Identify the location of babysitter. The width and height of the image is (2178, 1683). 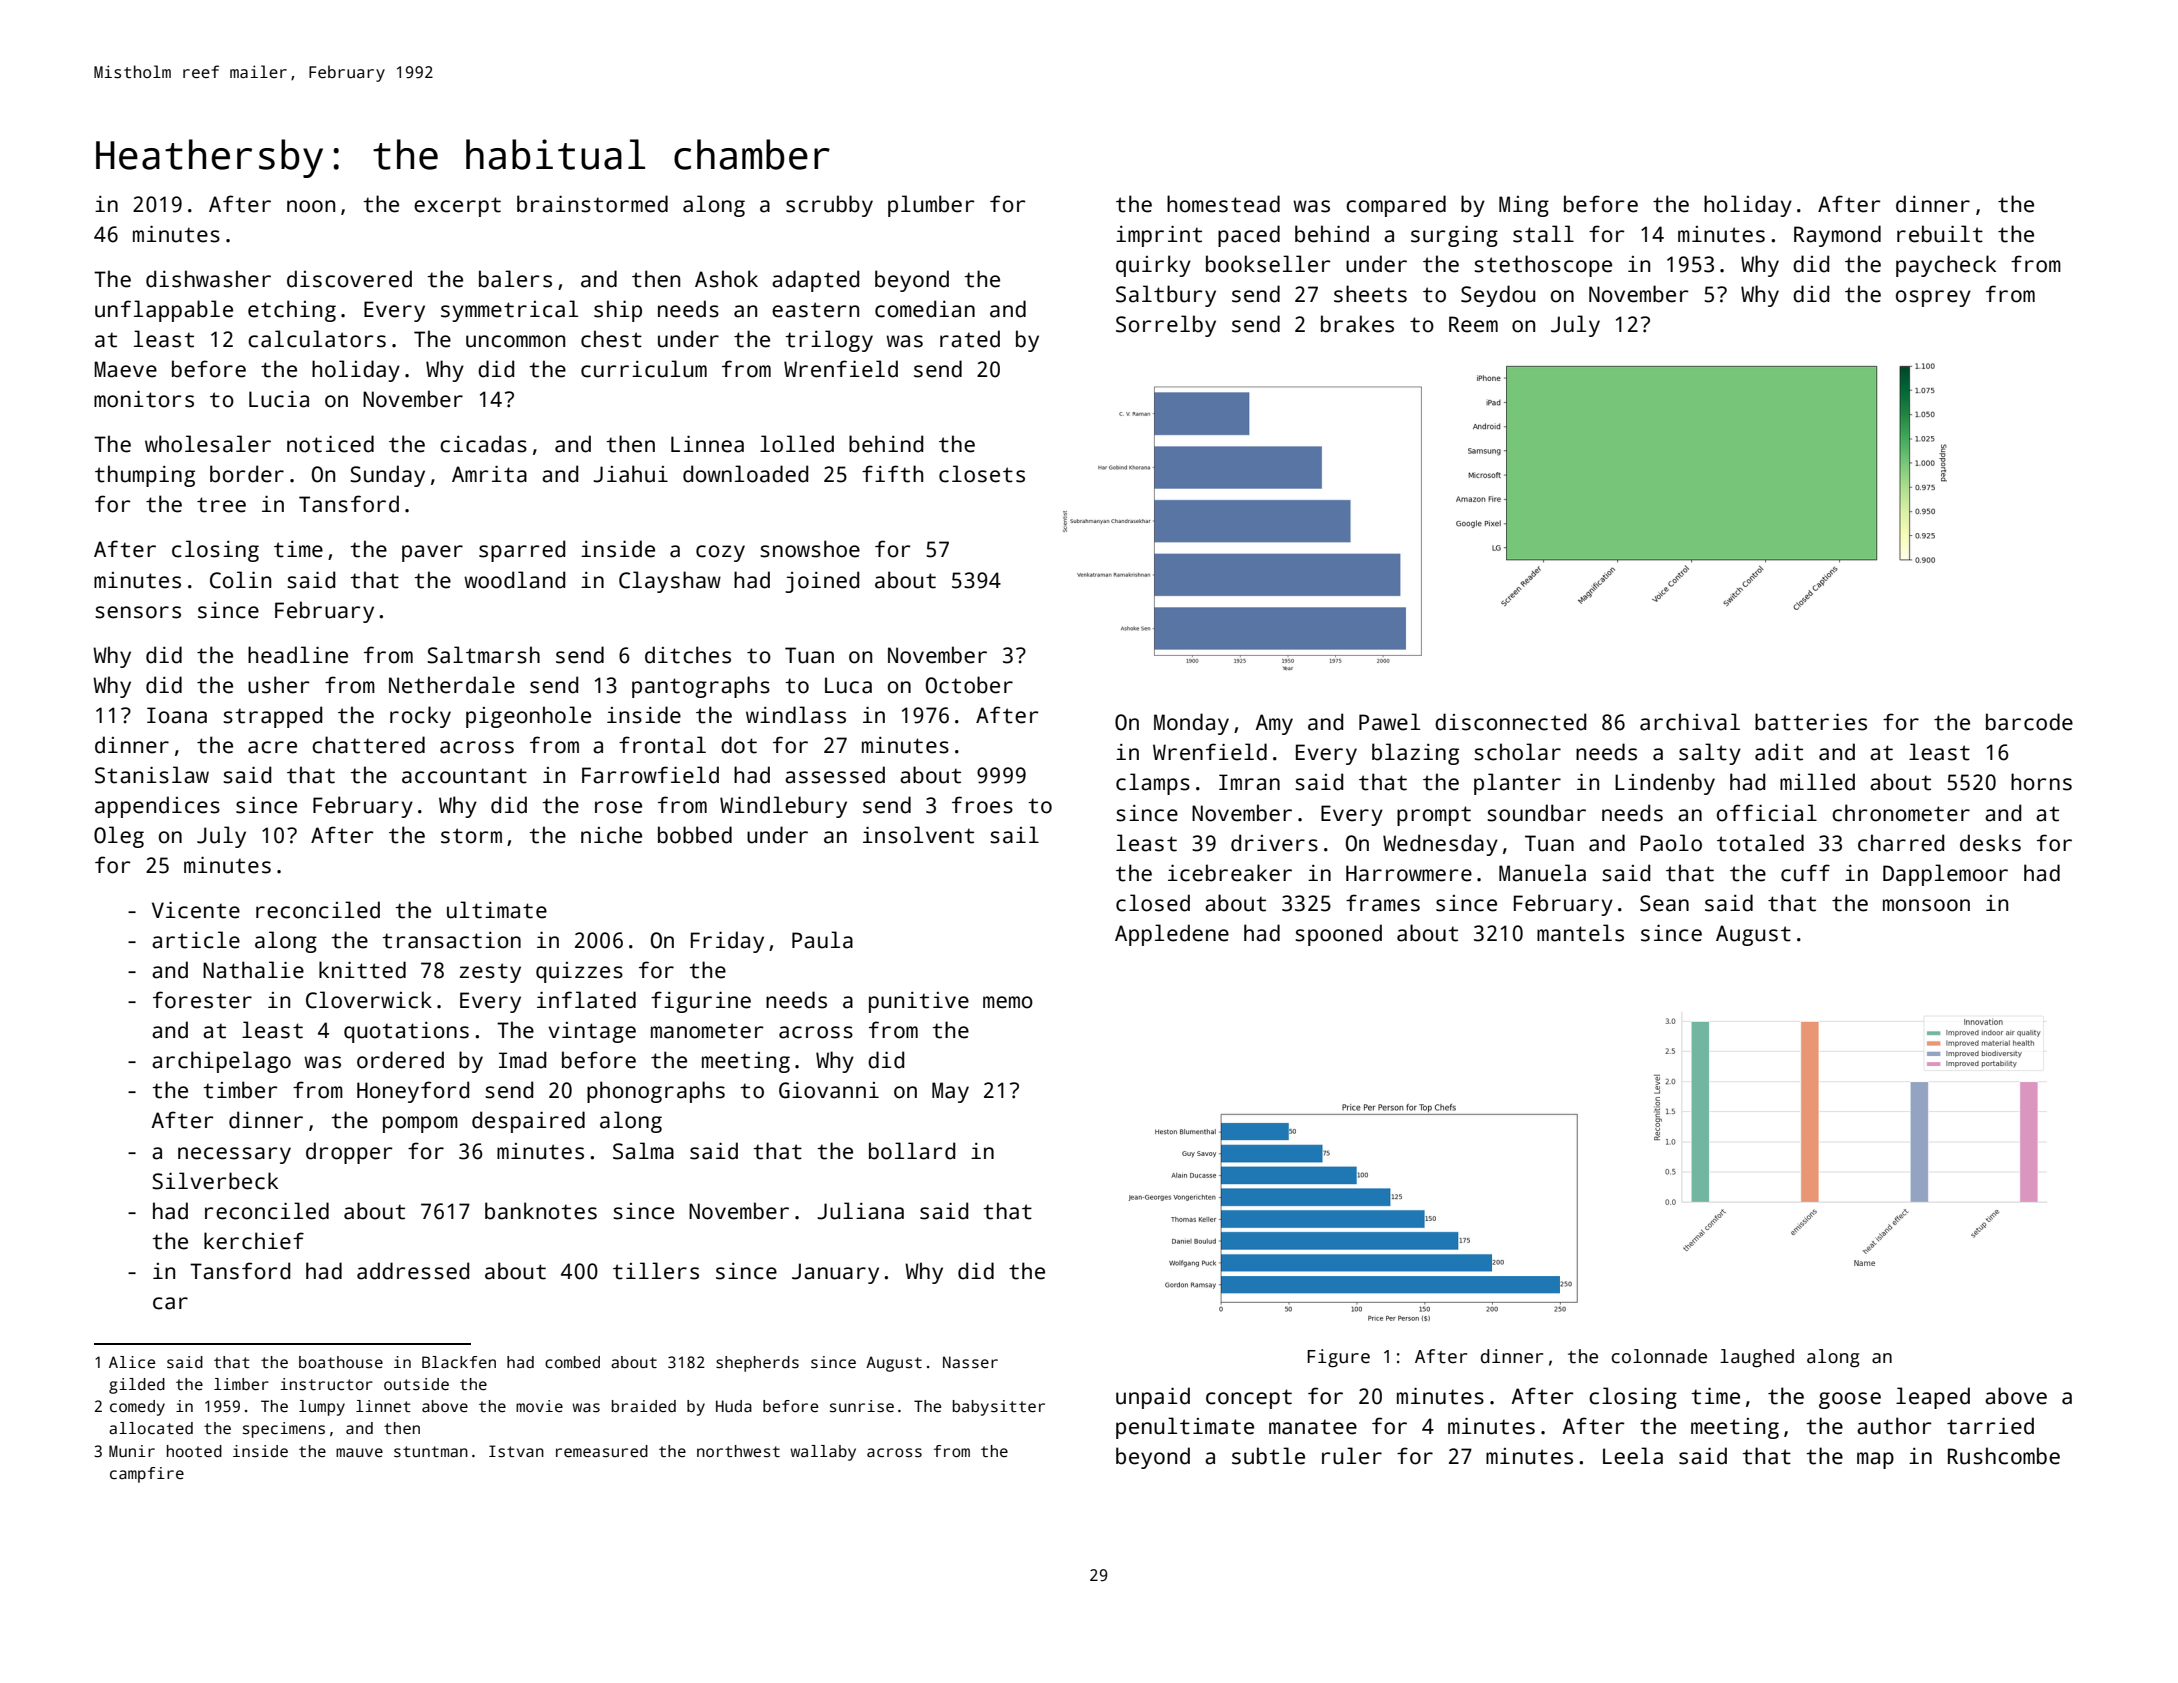
(999, 1408).
